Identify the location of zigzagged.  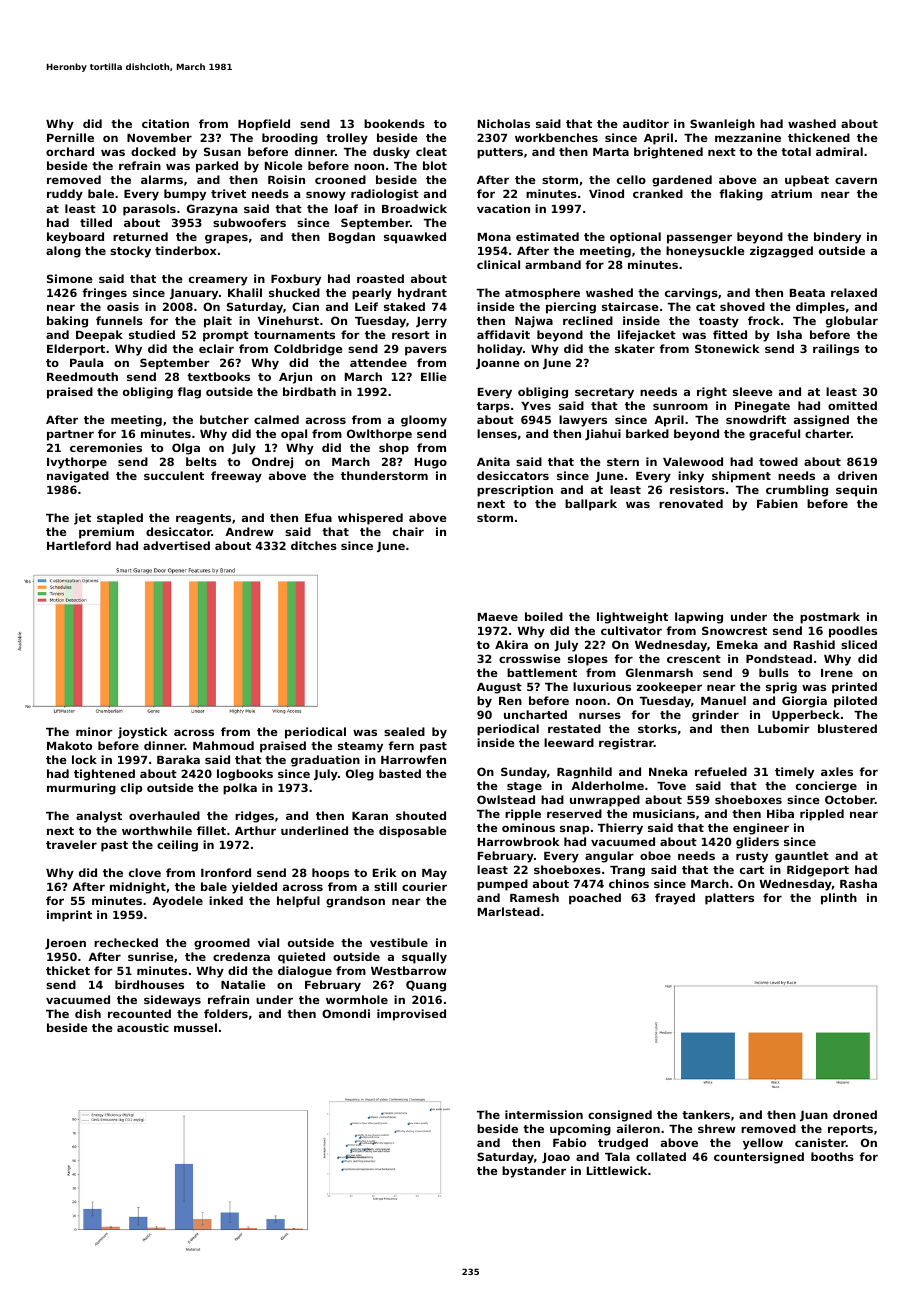
(781, 252).
